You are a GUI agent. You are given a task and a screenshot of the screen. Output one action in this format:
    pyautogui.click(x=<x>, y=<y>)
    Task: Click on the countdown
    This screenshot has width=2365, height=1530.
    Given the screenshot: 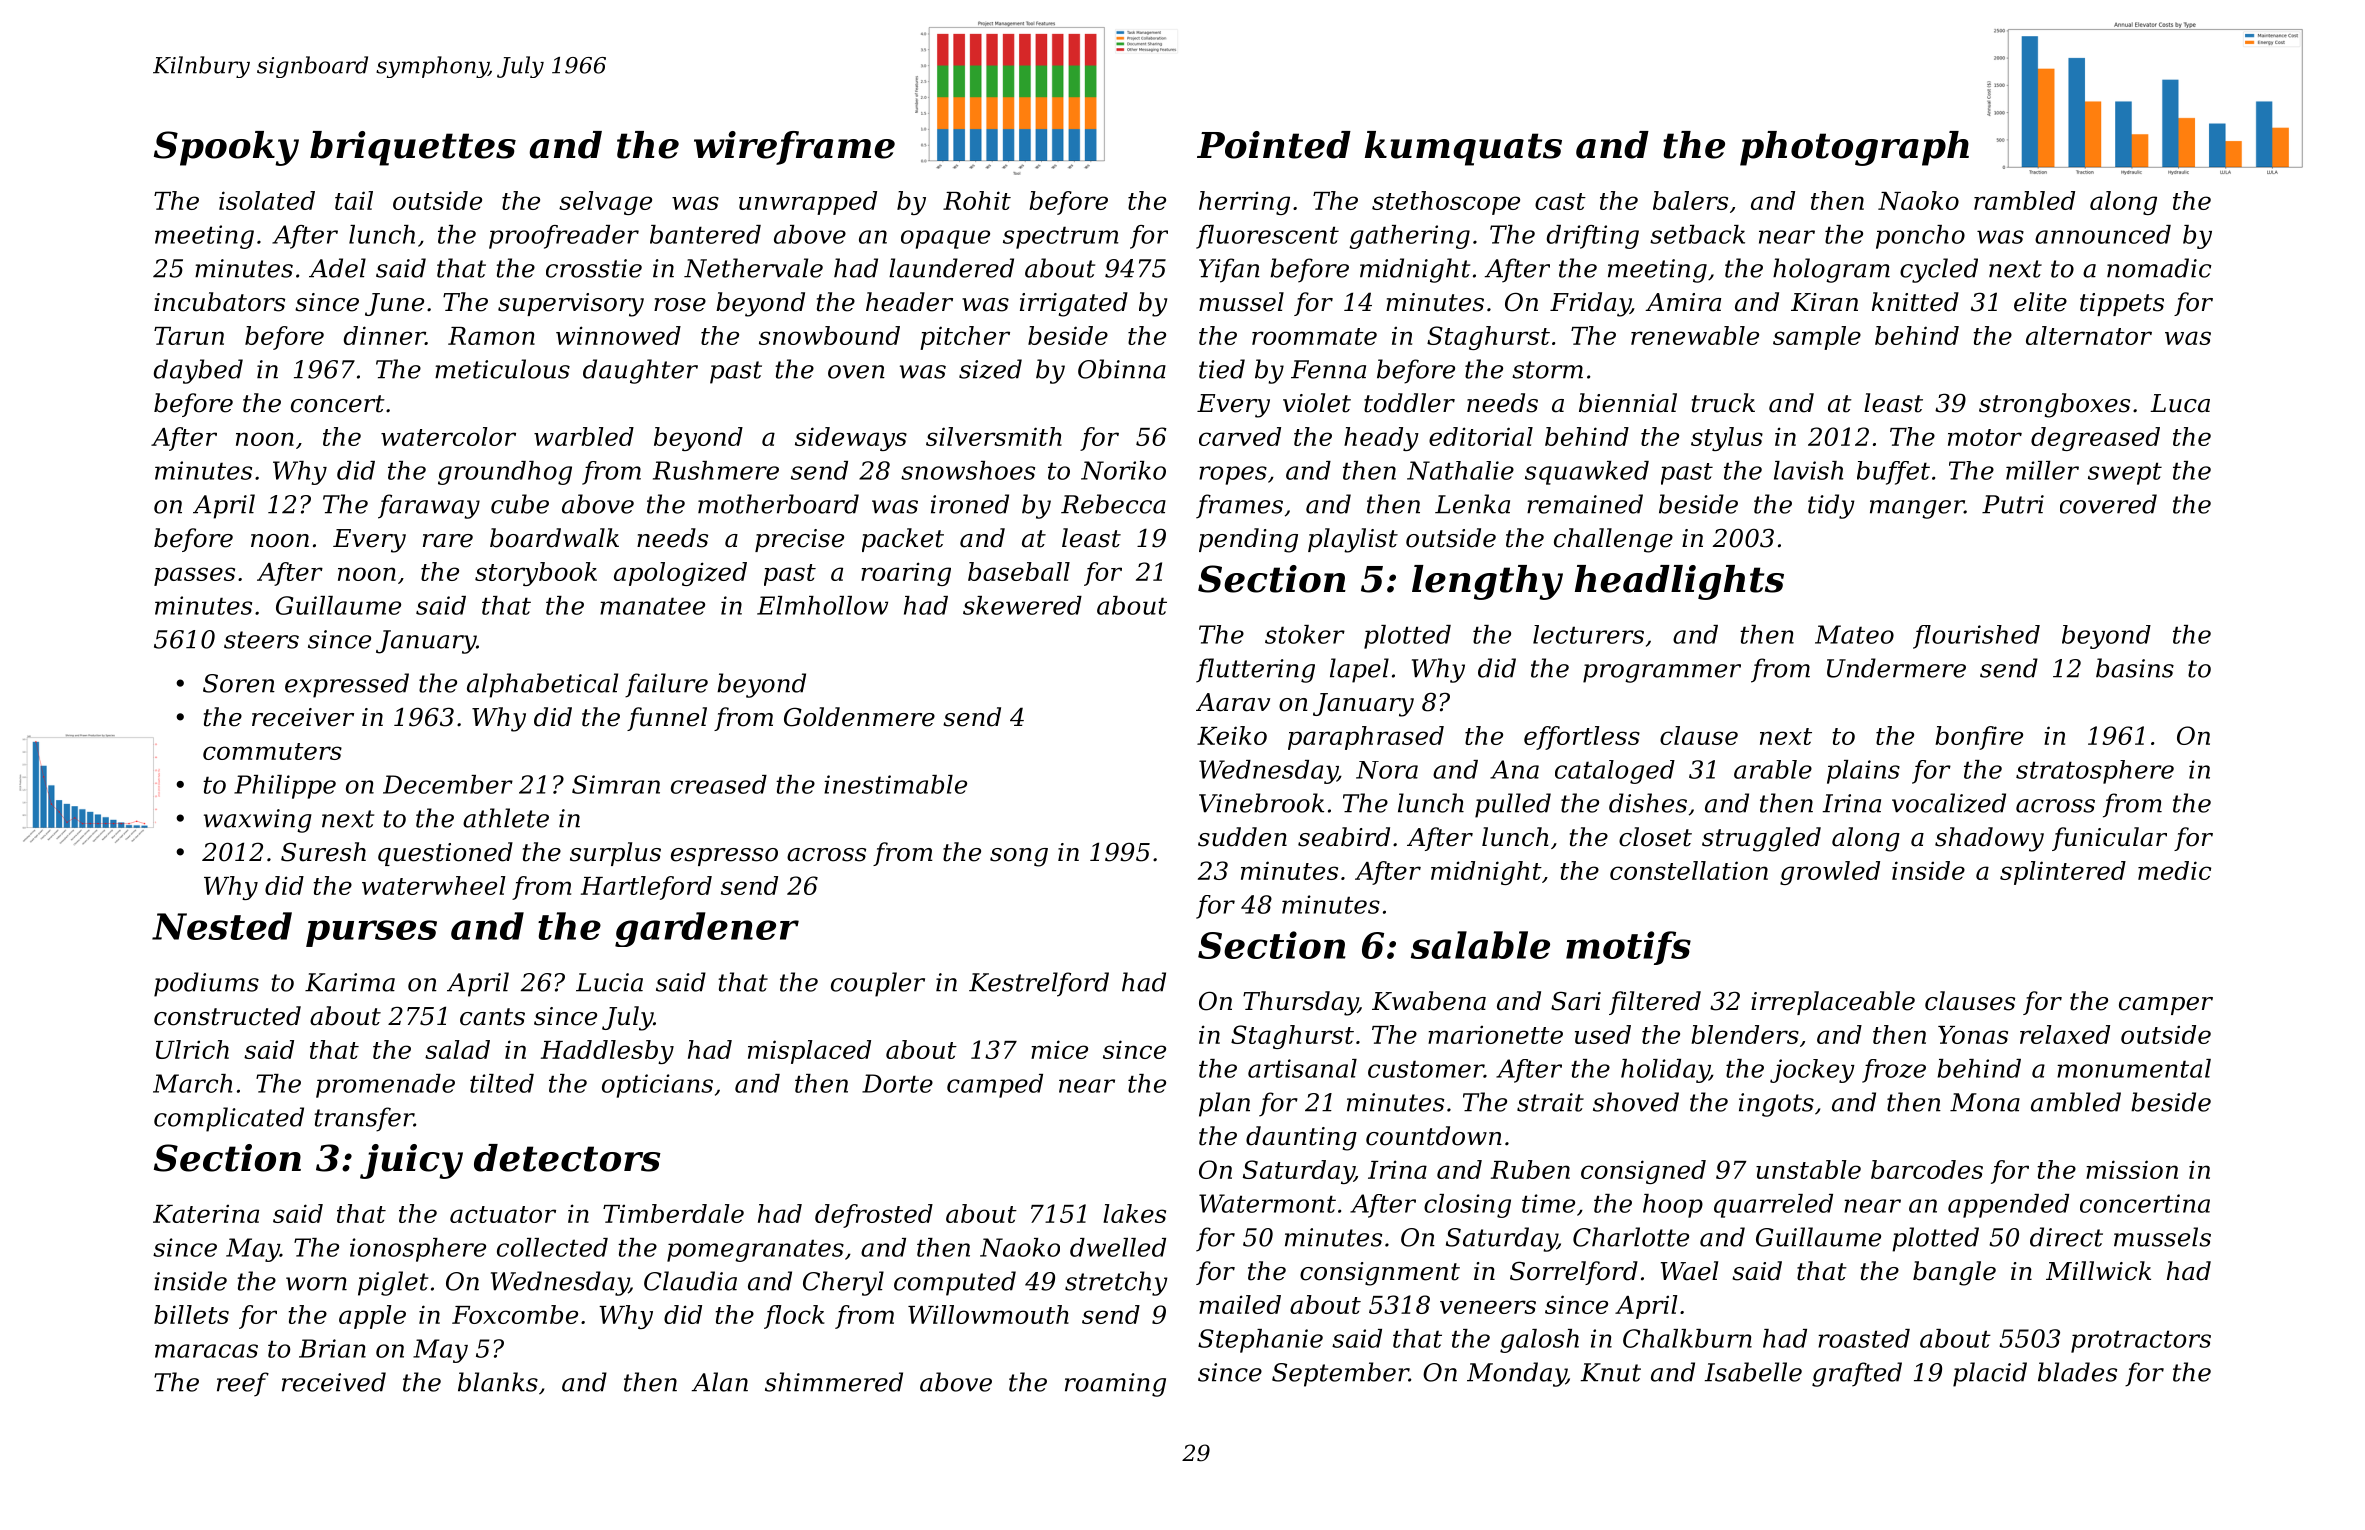 What is the action you would take?
    pyautogui.click(x=1434, y=1136)
